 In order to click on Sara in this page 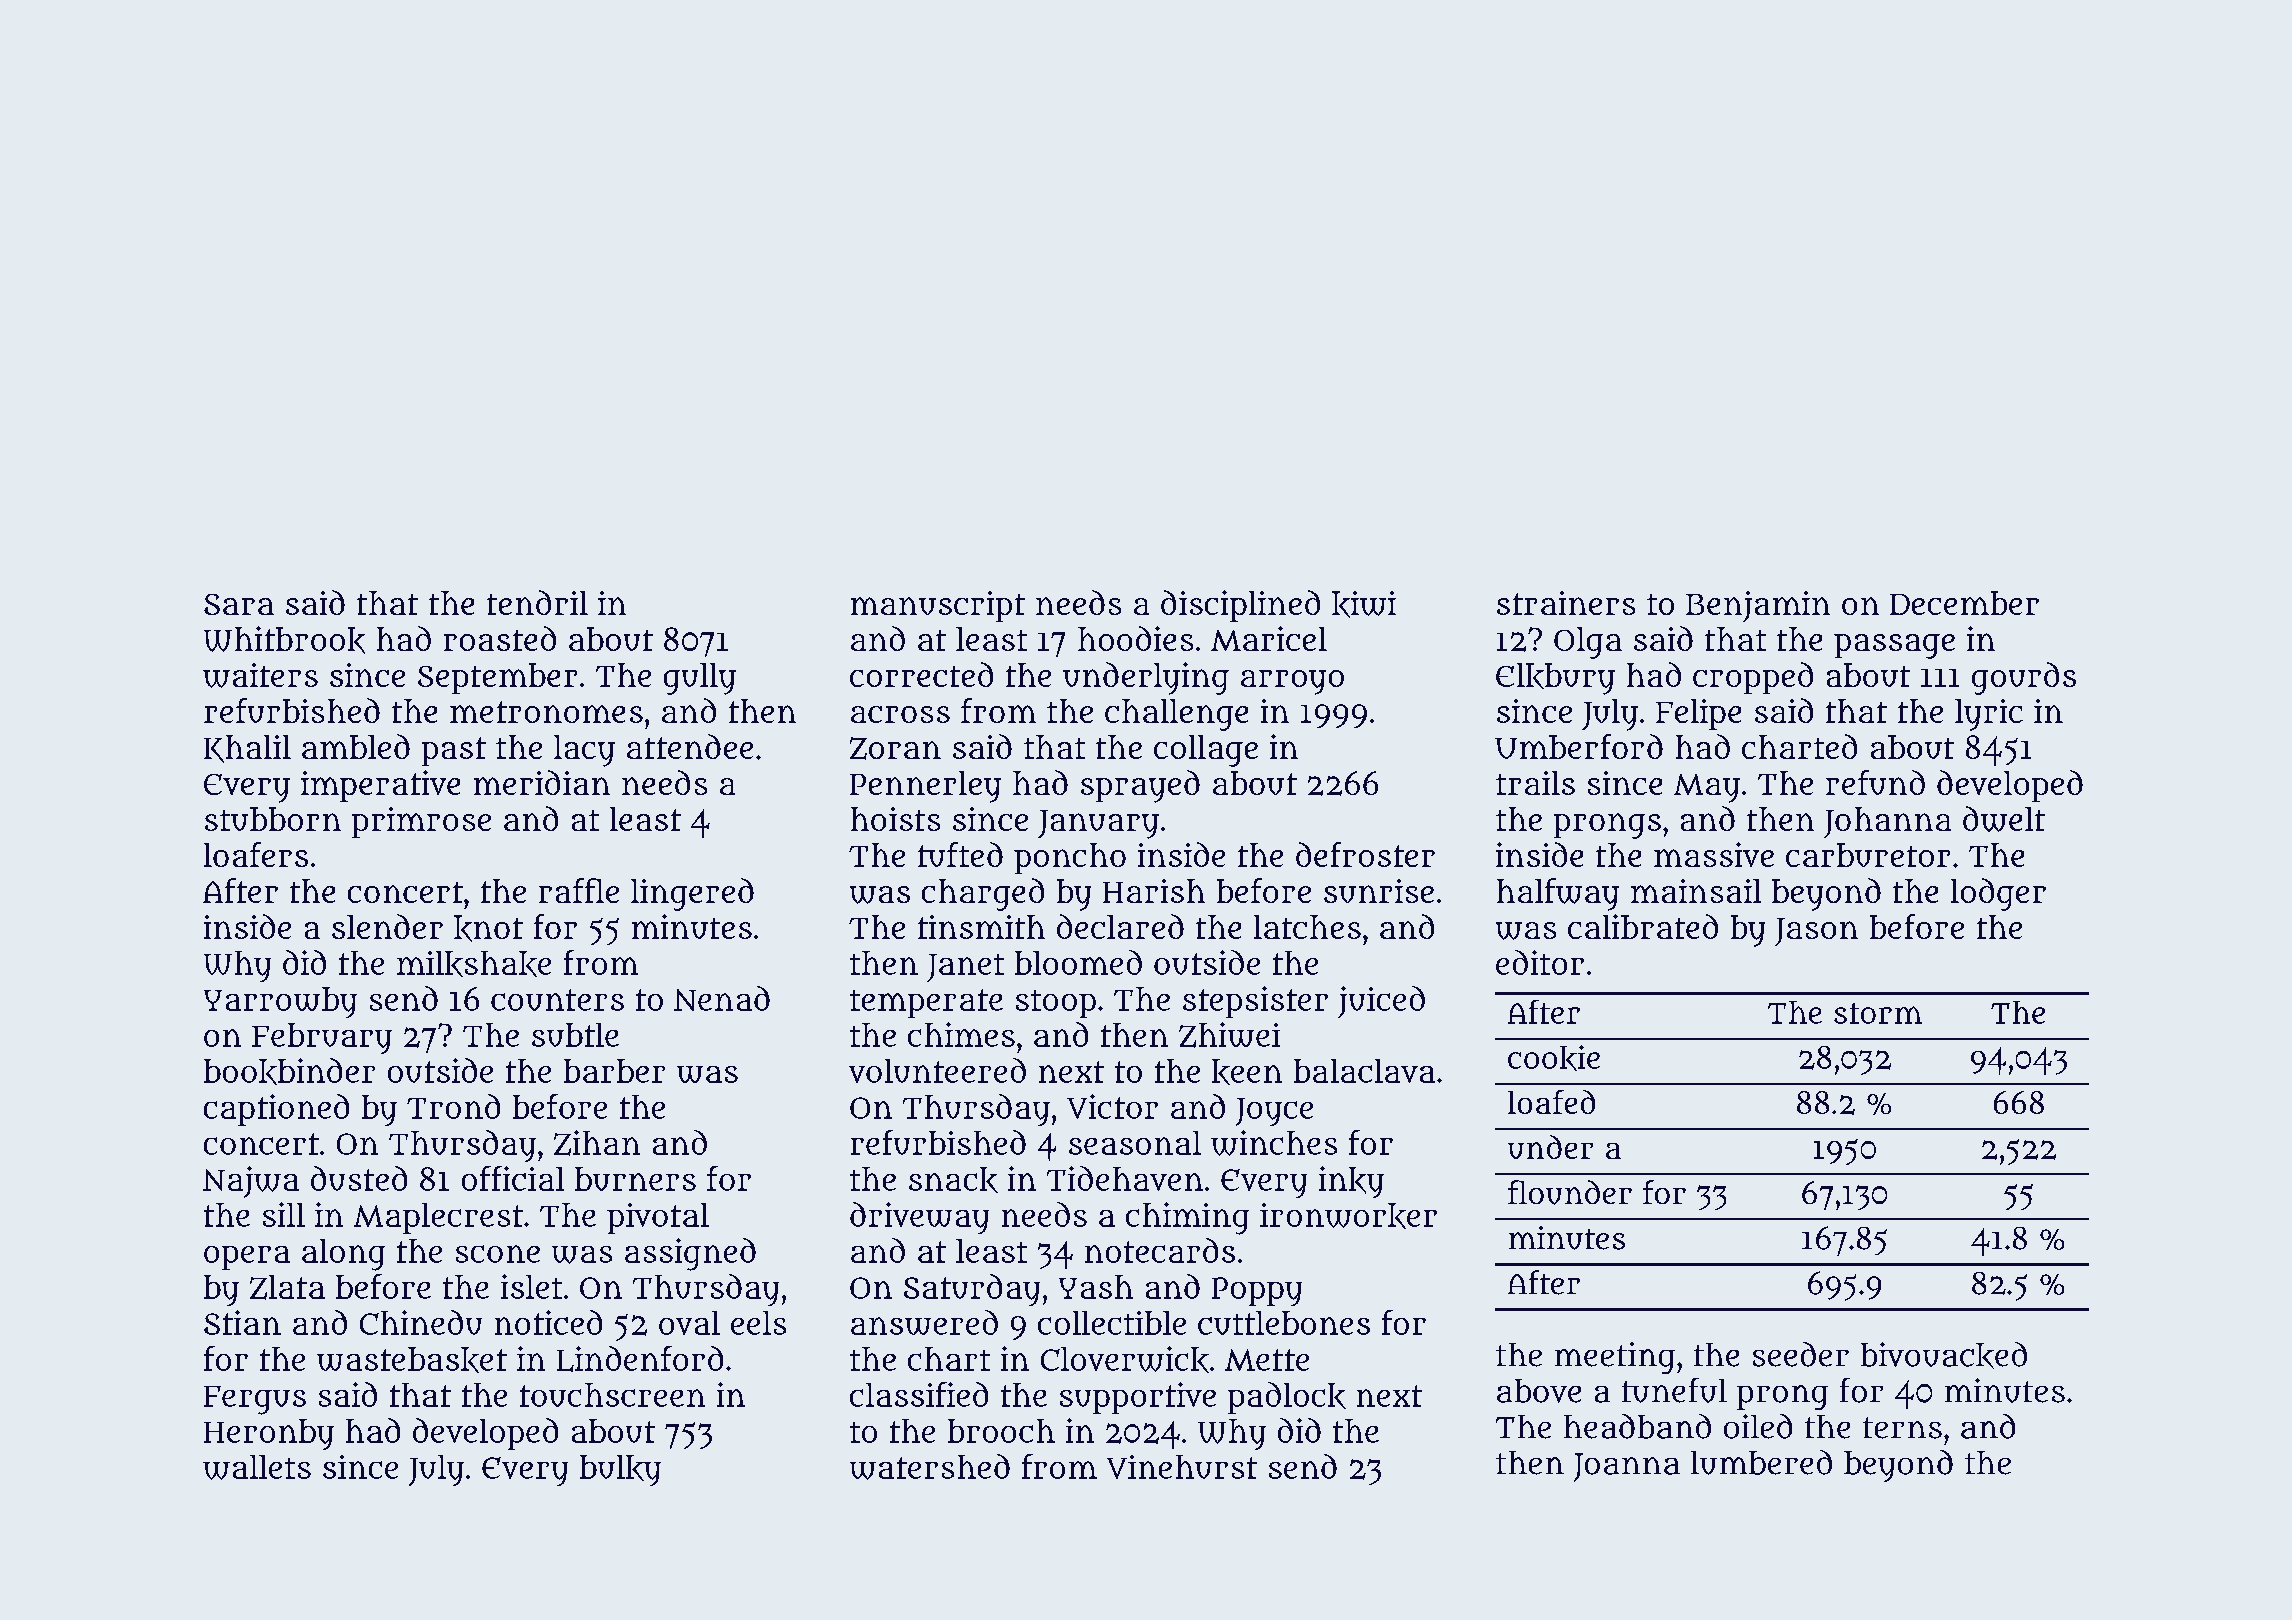, I will do `click(239, 604)`.
